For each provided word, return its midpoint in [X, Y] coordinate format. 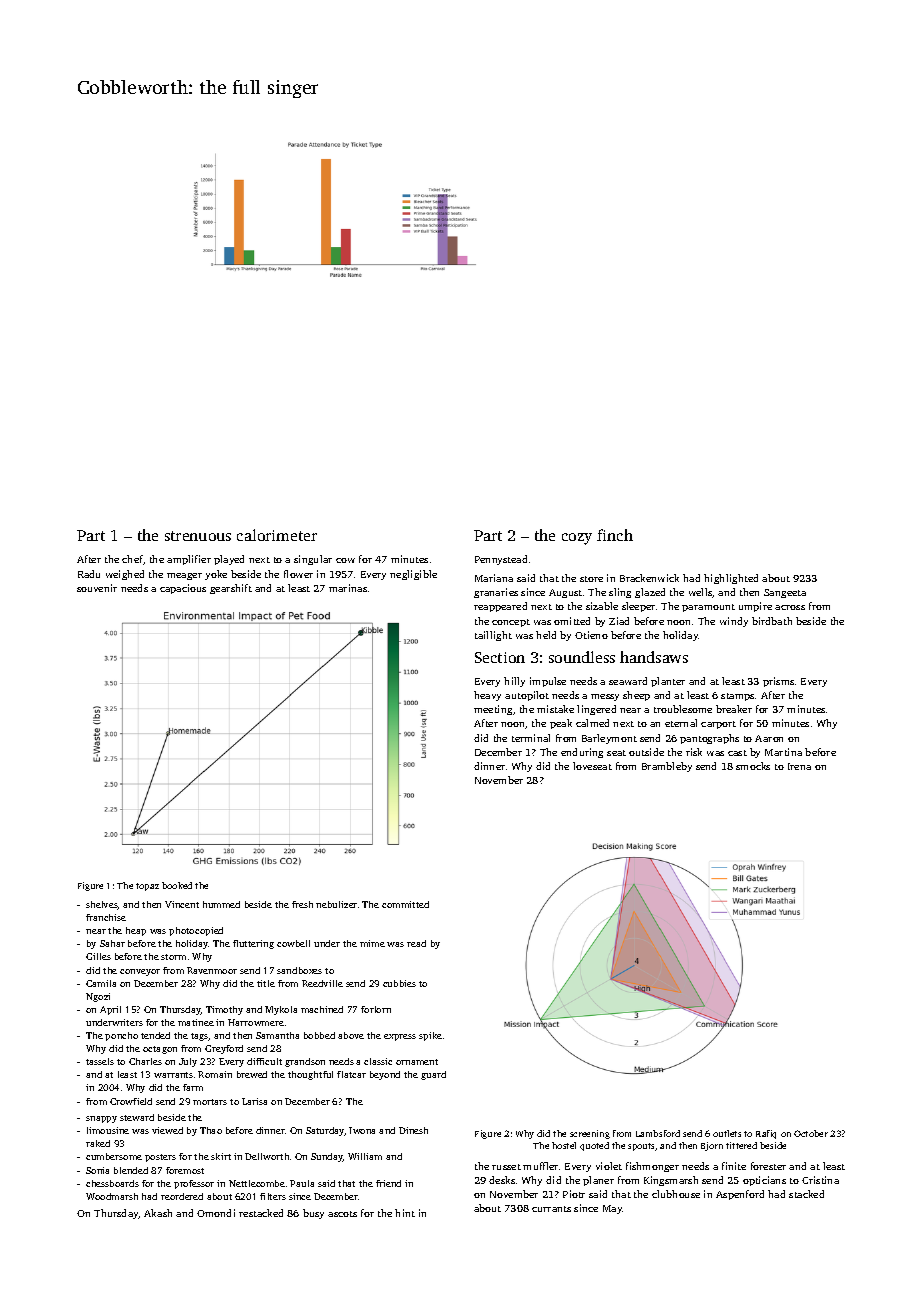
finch [615, 535]
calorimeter [277, 535]
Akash [158, 1213]
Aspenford [740, 1195]
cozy [577, 539]
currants [551, 1209]
